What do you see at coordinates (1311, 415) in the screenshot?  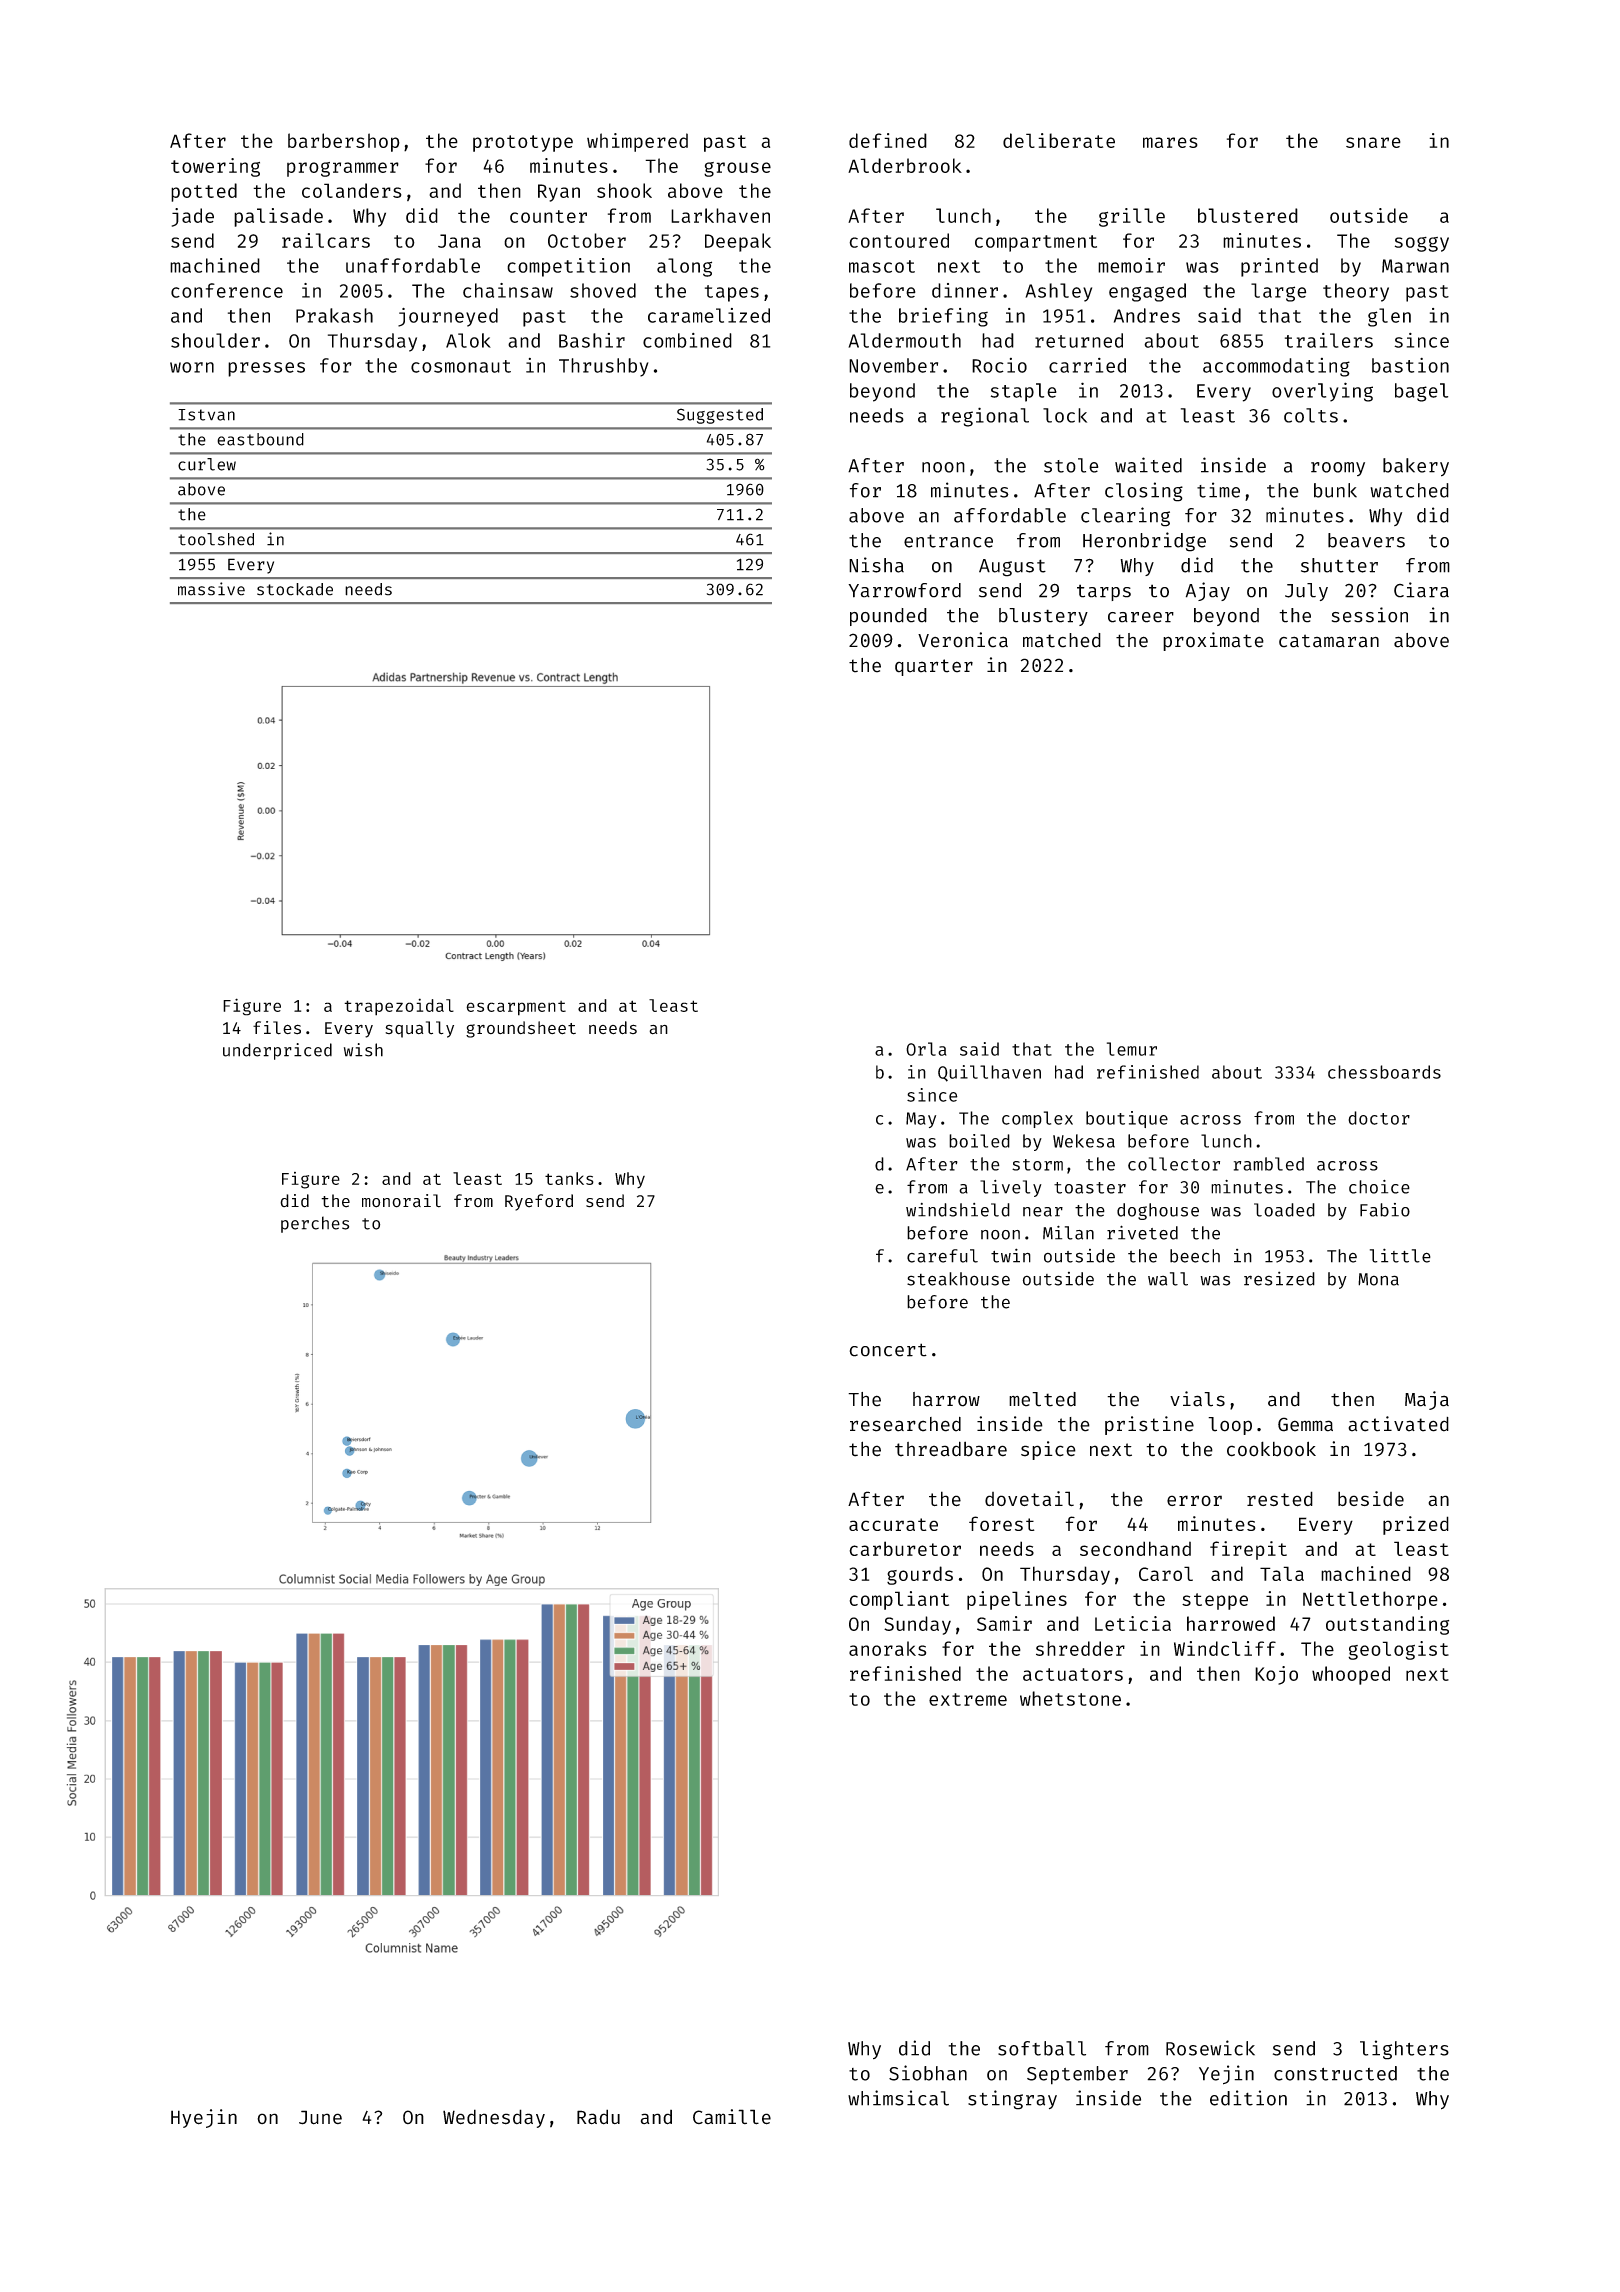 I see `colts` at bounding box center [1311, 415].
